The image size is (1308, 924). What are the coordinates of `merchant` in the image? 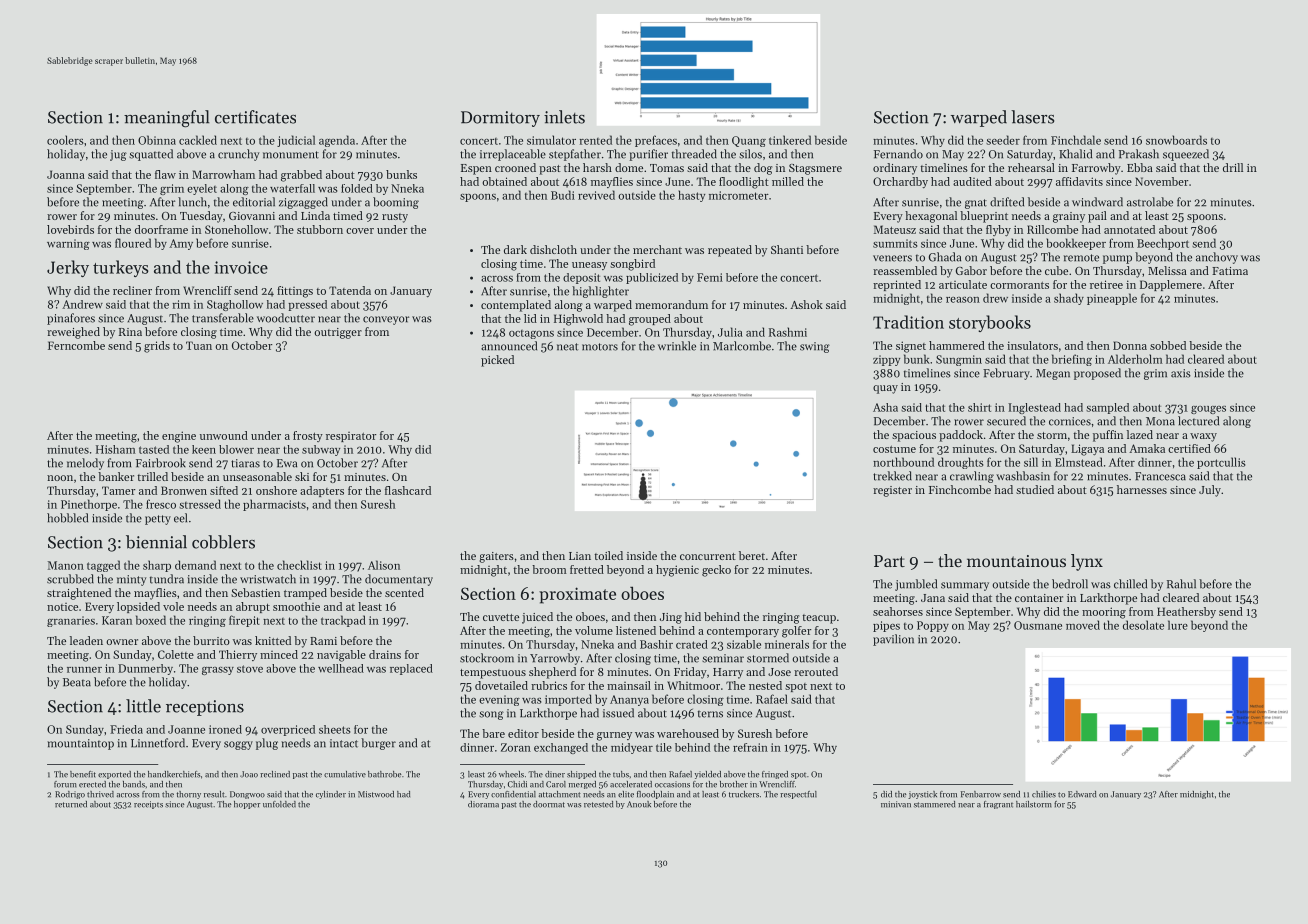 It's located at (657, 249).
